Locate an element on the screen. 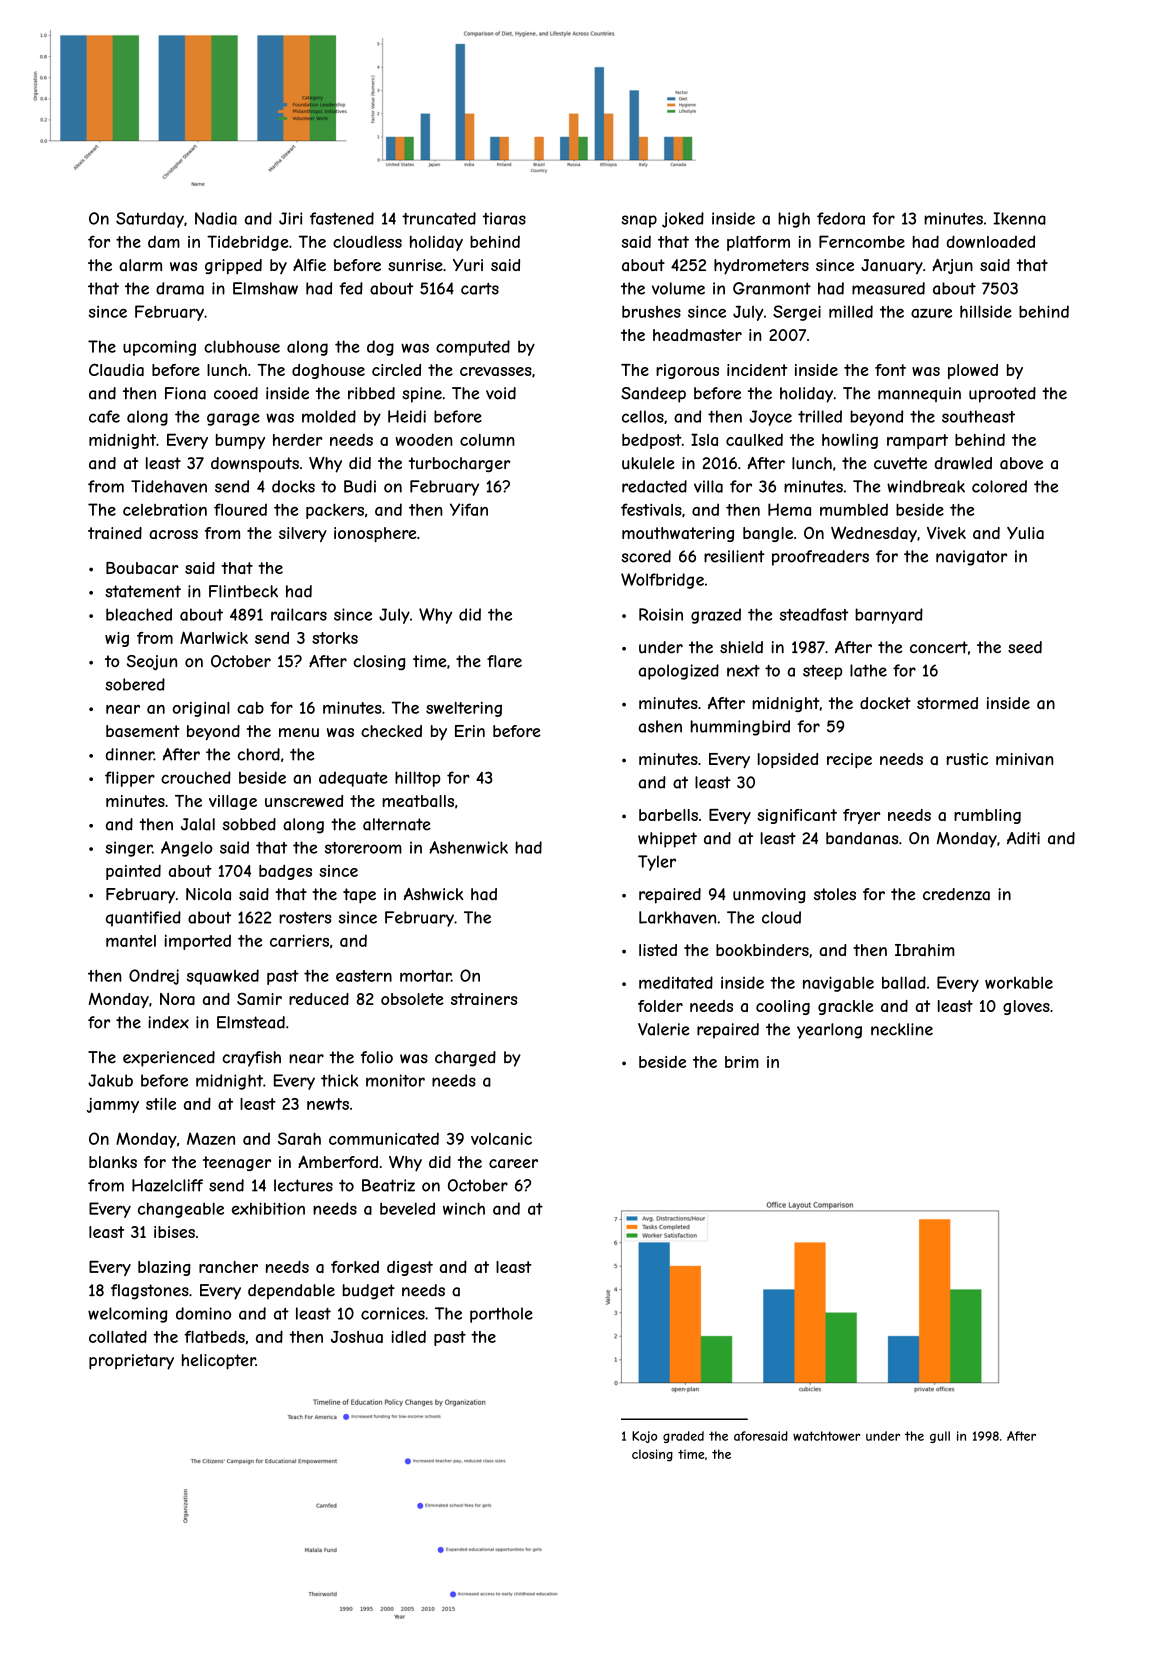 Image resolution: width=1165 pixels, height=1654 pixels. brim is located at coordinates (742, 1062).
